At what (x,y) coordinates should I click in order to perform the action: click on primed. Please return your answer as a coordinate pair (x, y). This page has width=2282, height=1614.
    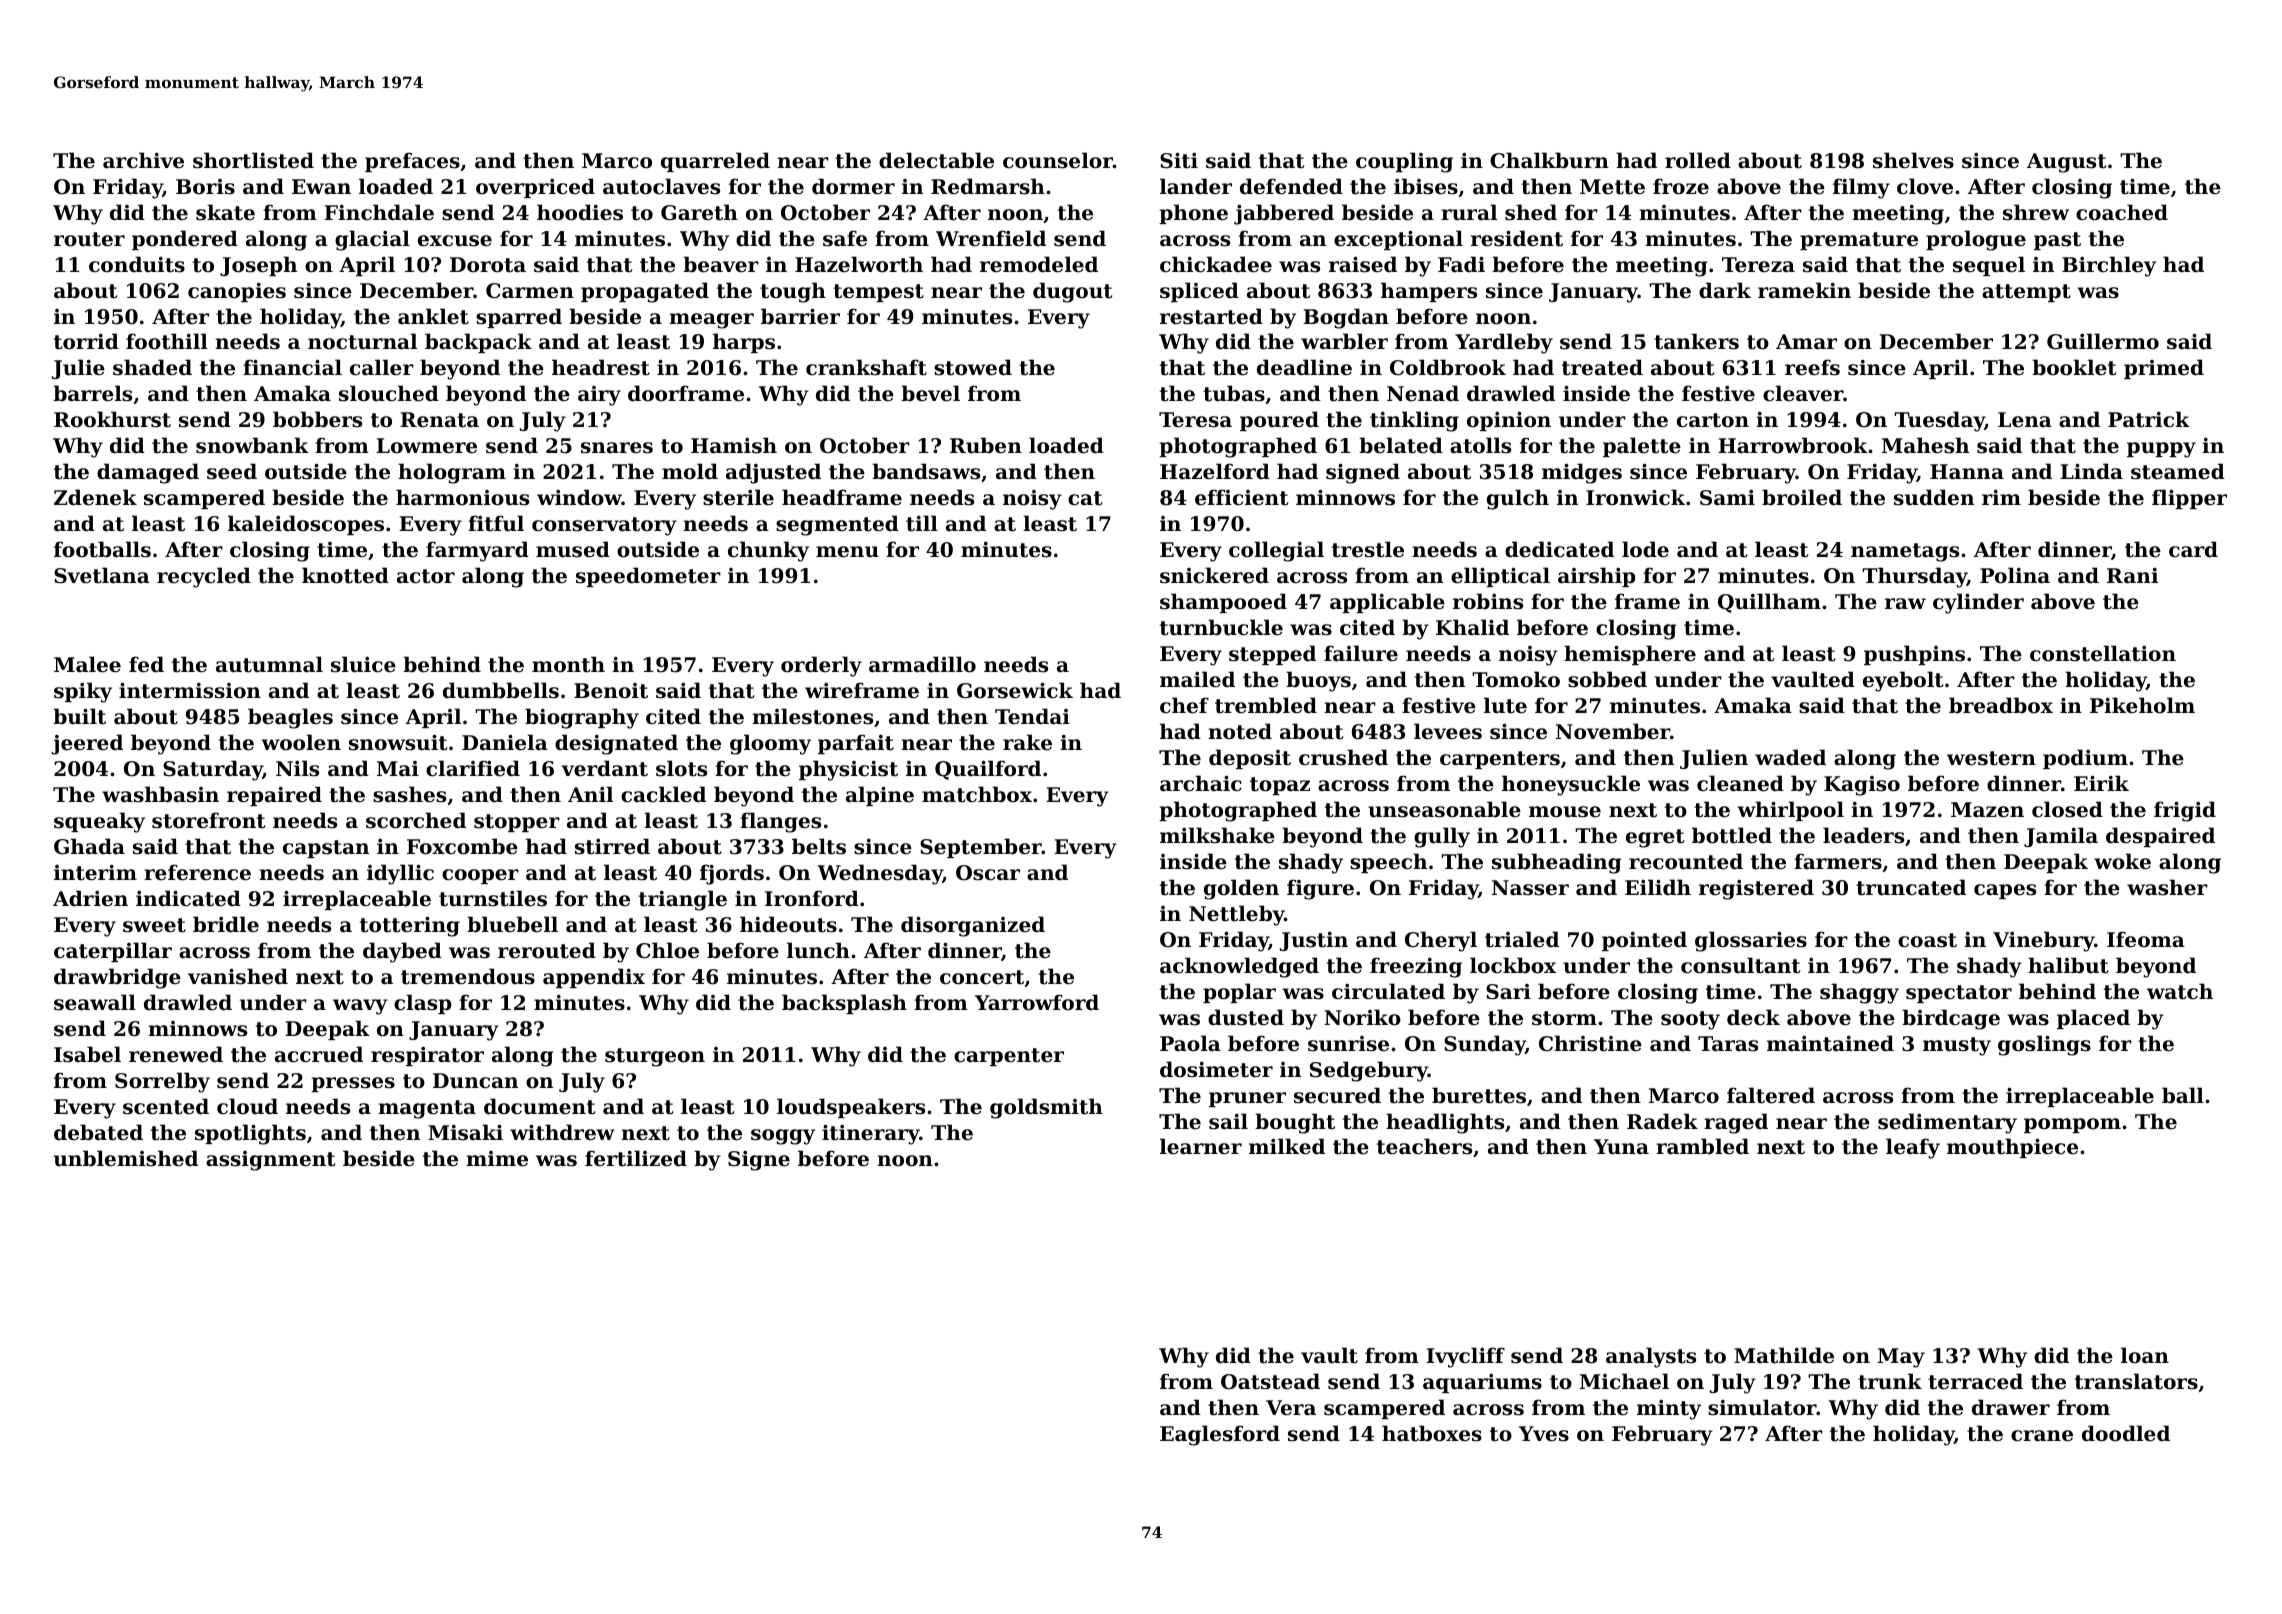
    Looking at the image, I should click on (2164, 369).
